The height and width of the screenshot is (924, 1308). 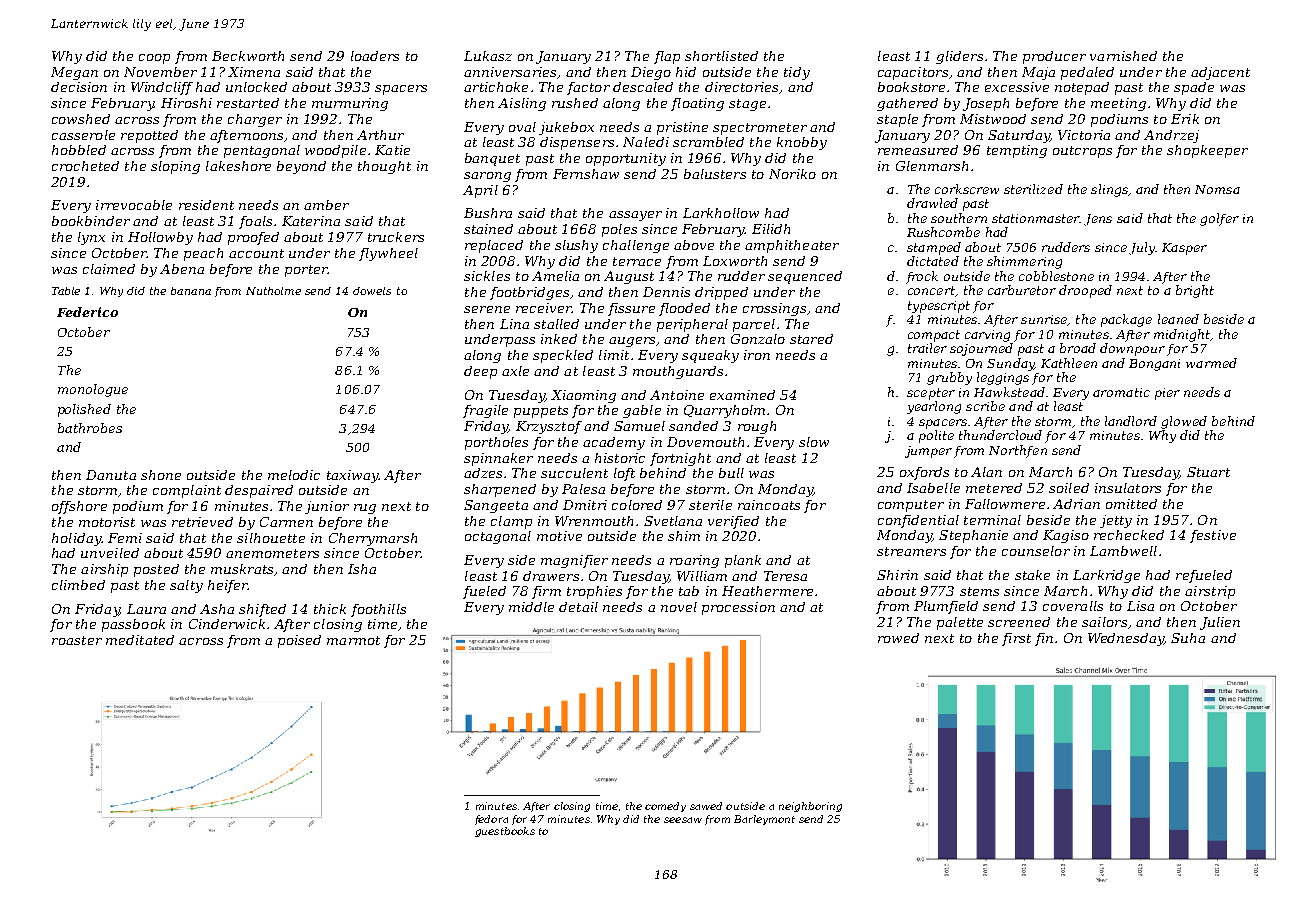 What do you see at coordinates (491, 820) in the screenshot?
I see `fedora` at bounding box center [491, 820].
